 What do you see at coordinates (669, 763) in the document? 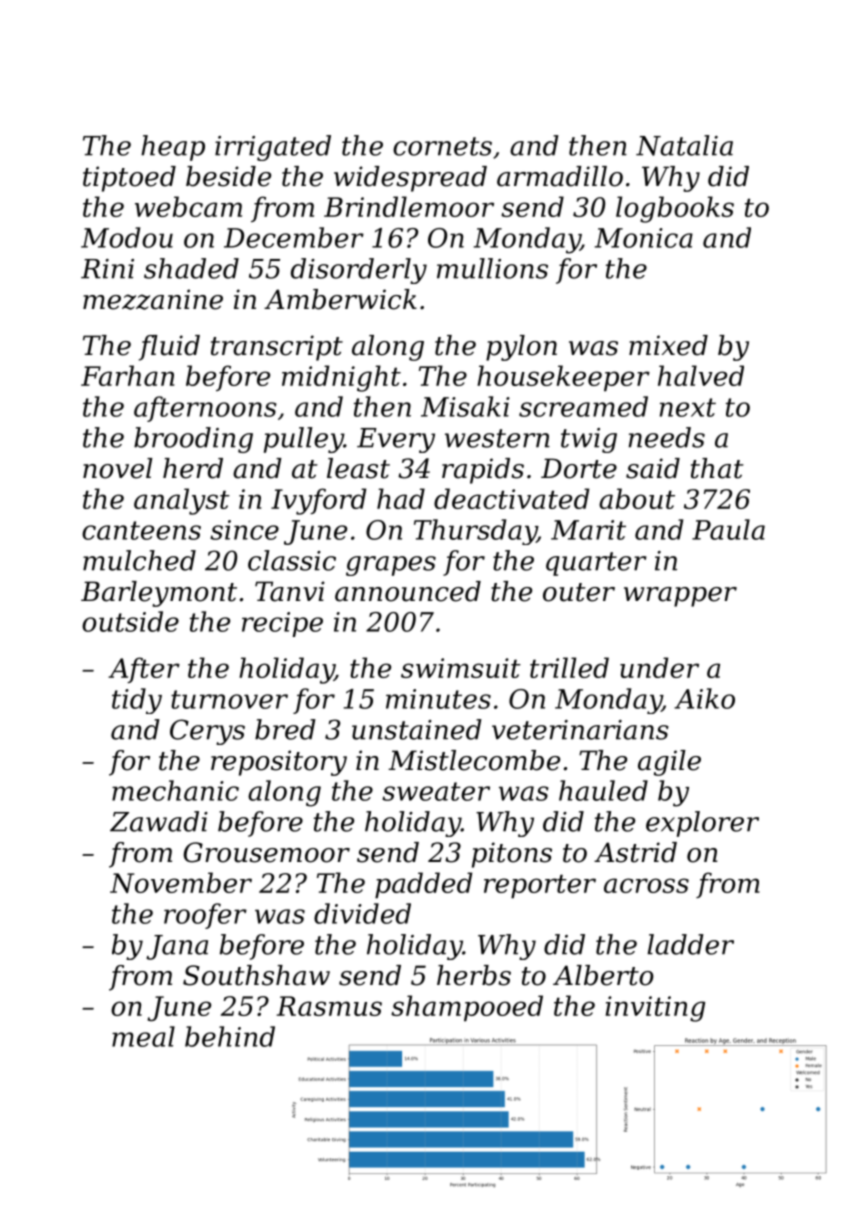
I see `agile` at bounding box center [669, 763].
